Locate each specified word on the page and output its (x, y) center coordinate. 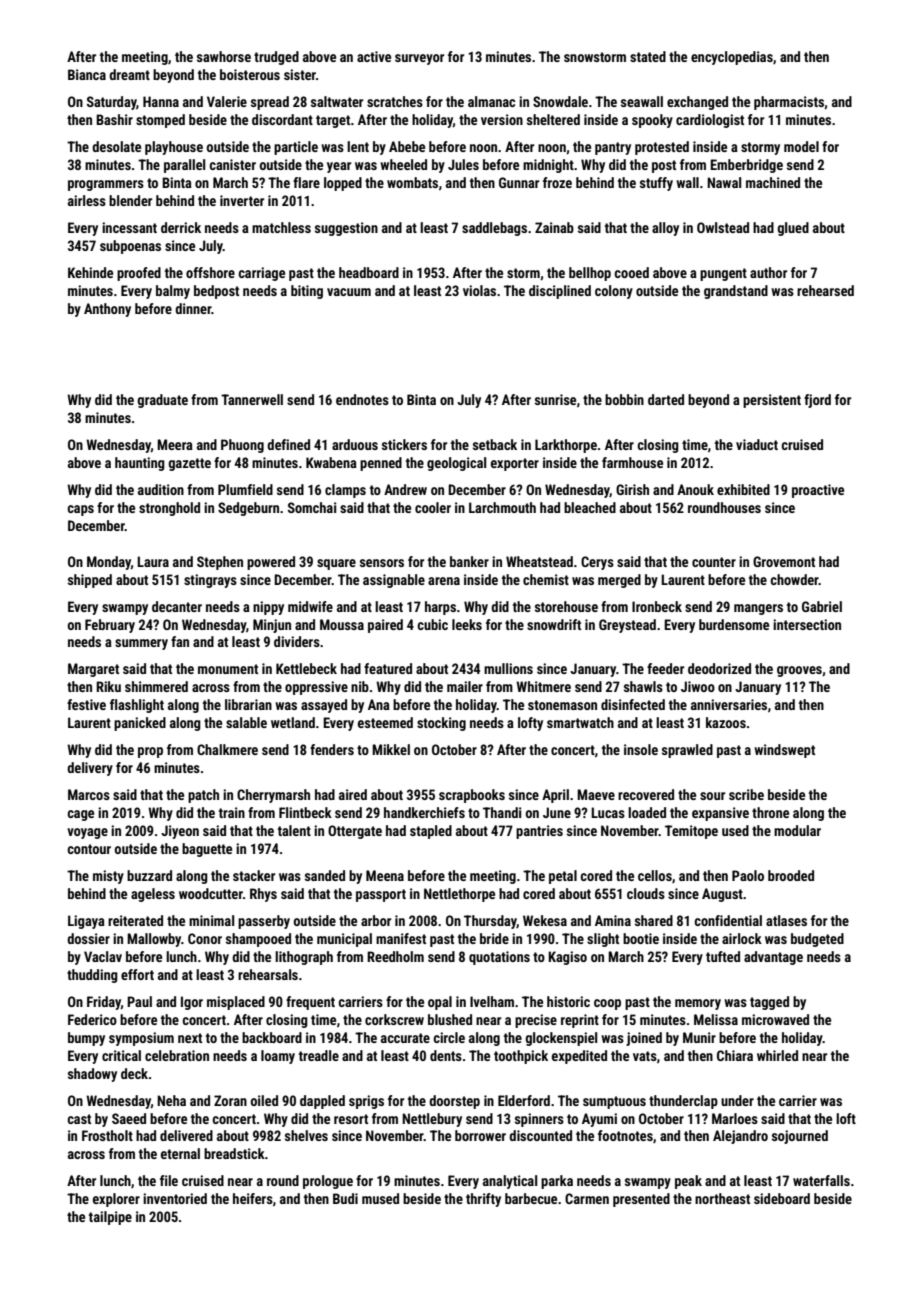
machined (773, 182)
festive (86, 704)
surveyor (419, 59)
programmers (106, 185)
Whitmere (543, 686)
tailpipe (110, 1218)
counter (714, 562)
